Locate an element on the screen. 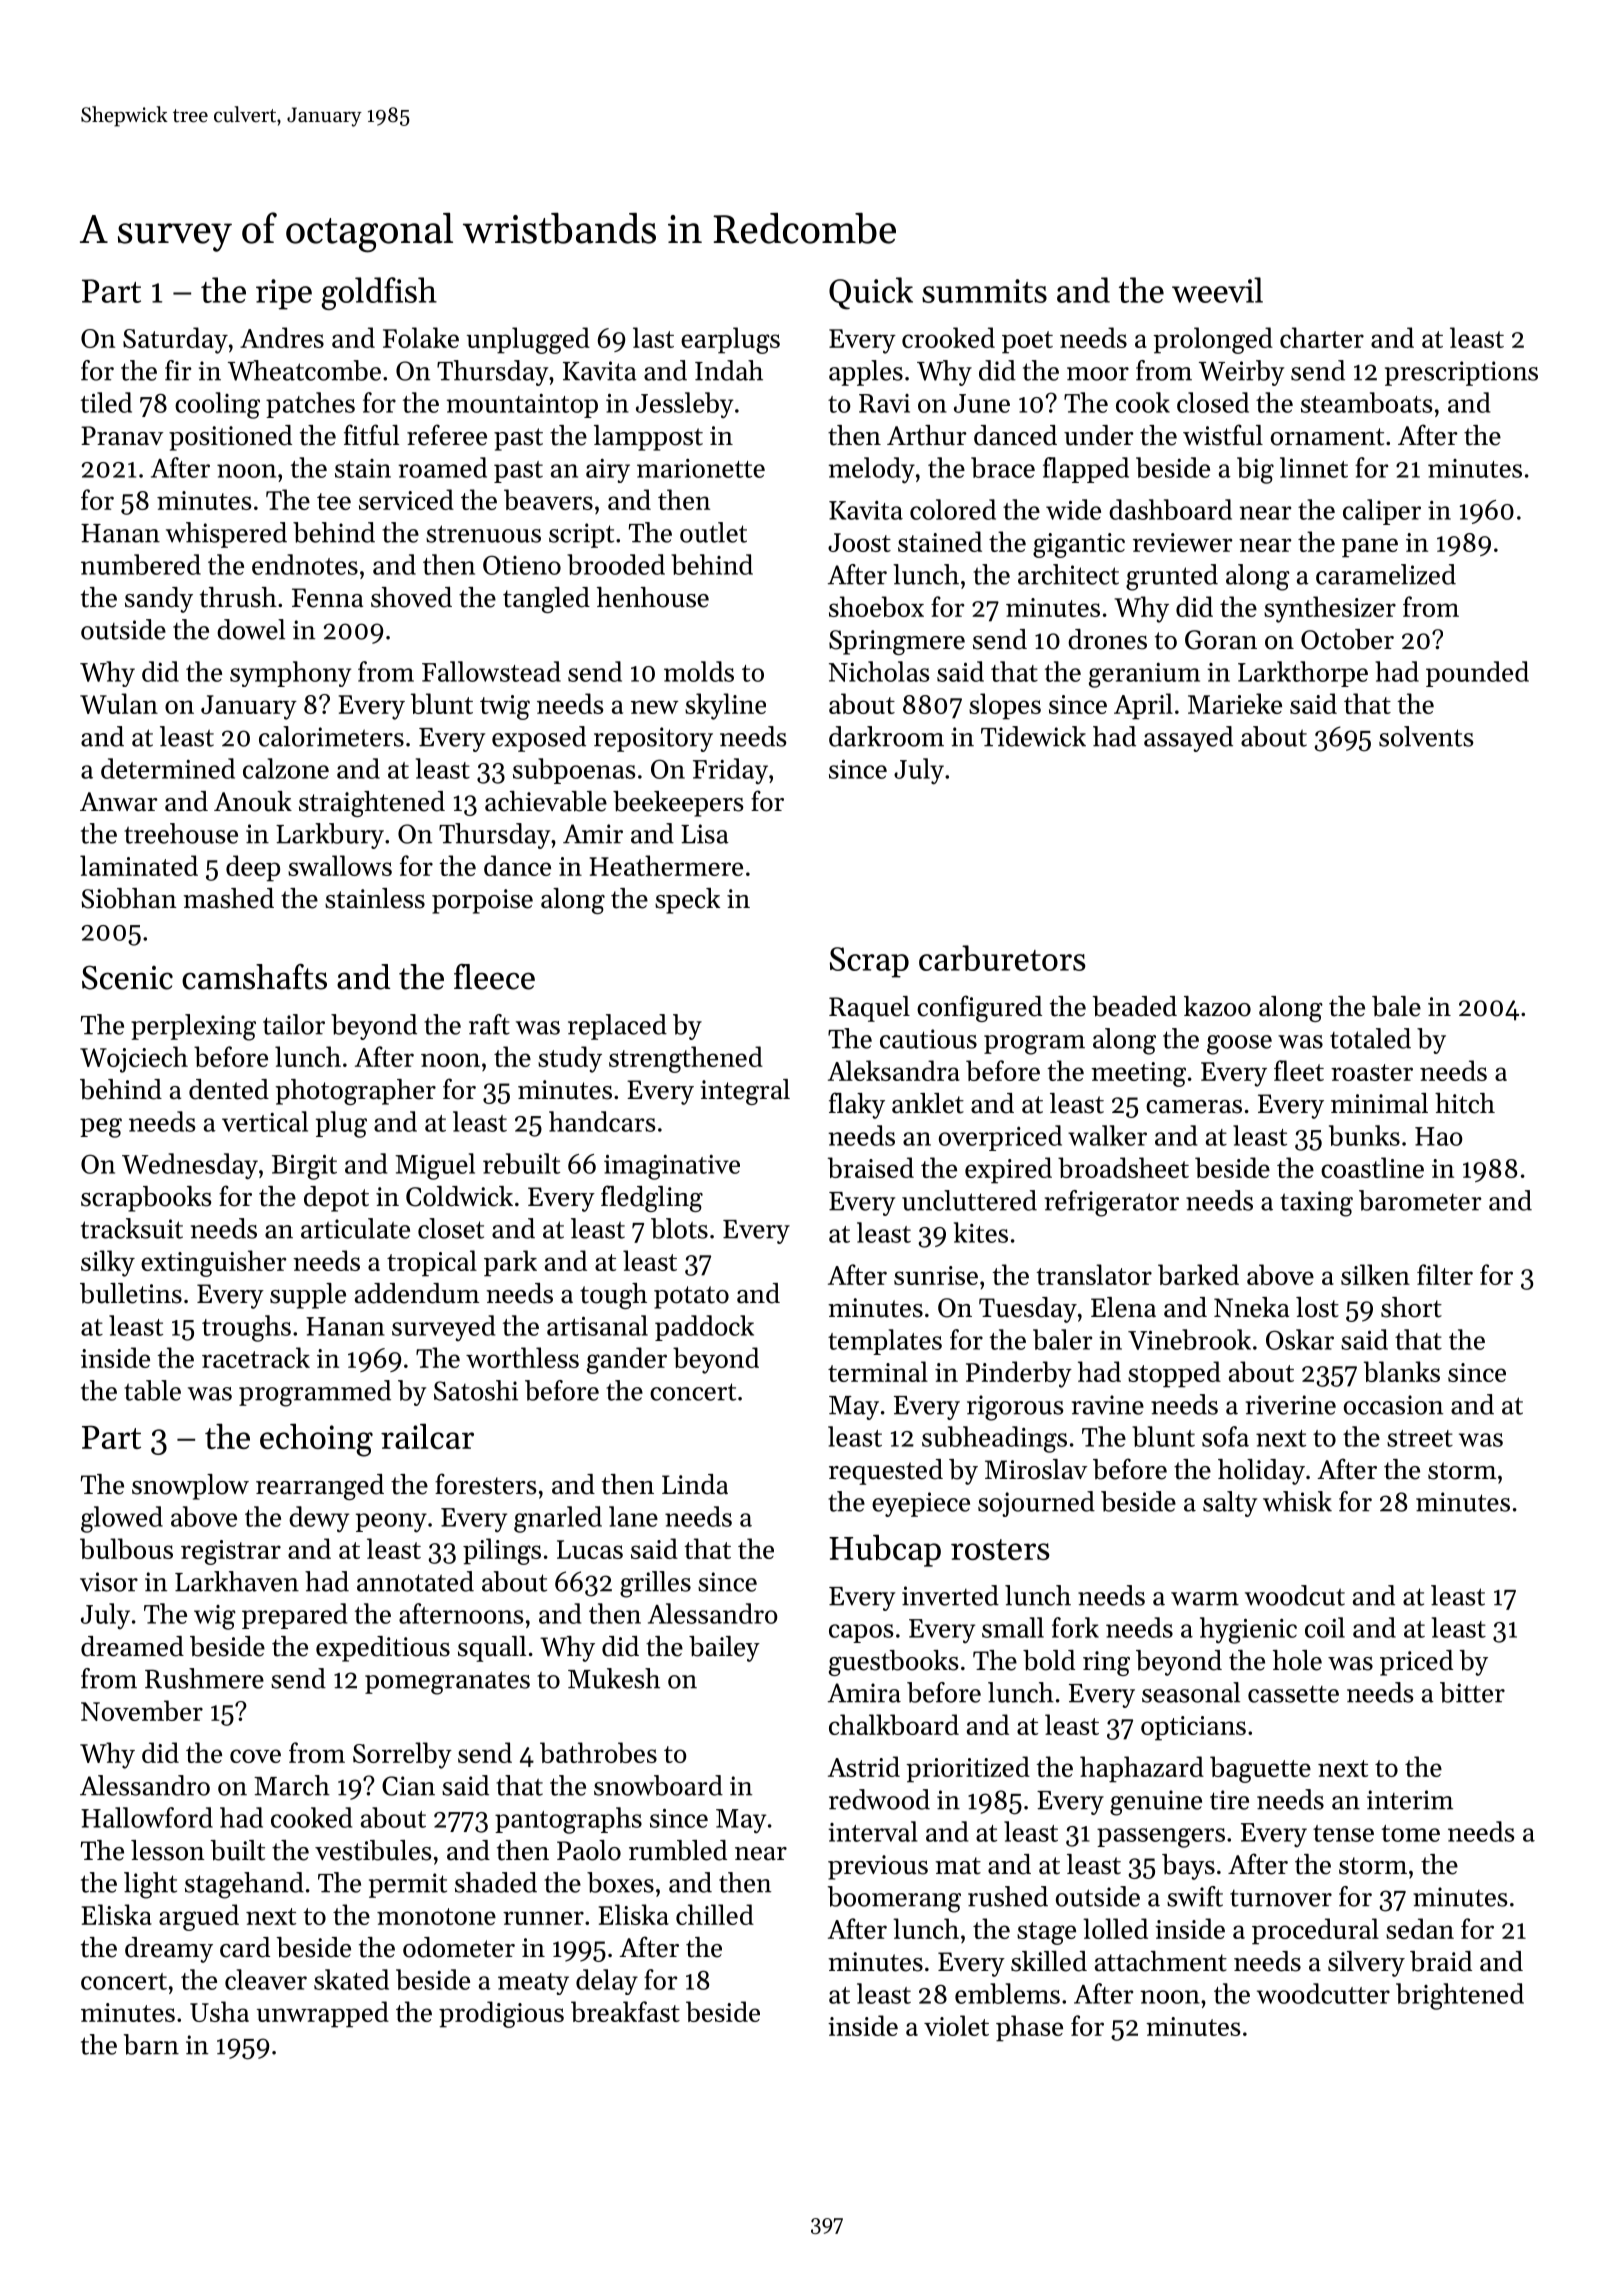 This screenshot has height=2292, width=1620. coil is located at coordinates (1325, 1627).
